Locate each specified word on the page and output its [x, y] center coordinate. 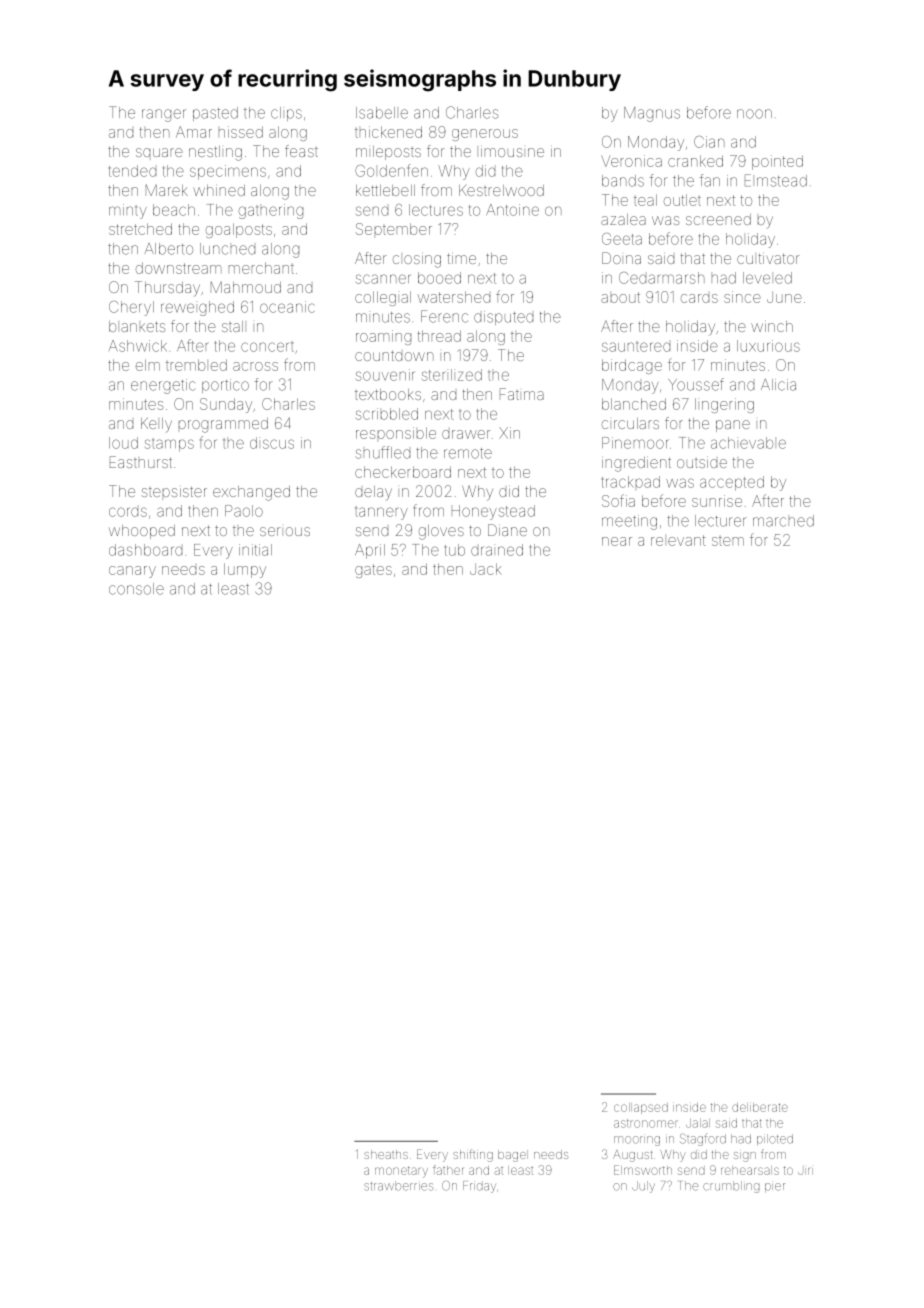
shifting [473, 1155]
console [136, 589]
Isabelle [382, 113]
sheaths [386, 1154]
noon [754, 114]
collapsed [641, 1108]
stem [728, 541]
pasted [215, 114]
